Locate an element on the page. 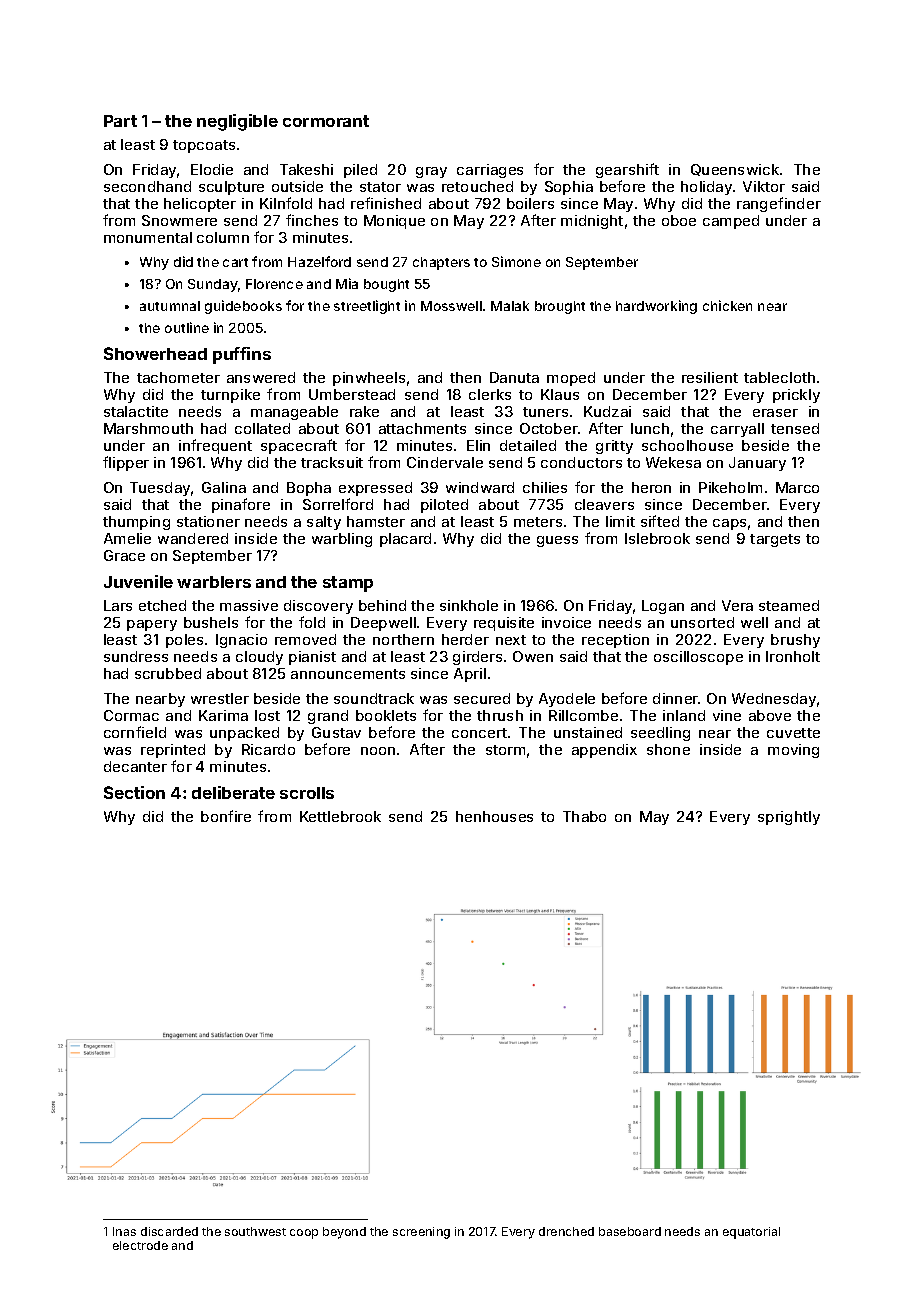  henhouses is located at coordinates (494, 816).
